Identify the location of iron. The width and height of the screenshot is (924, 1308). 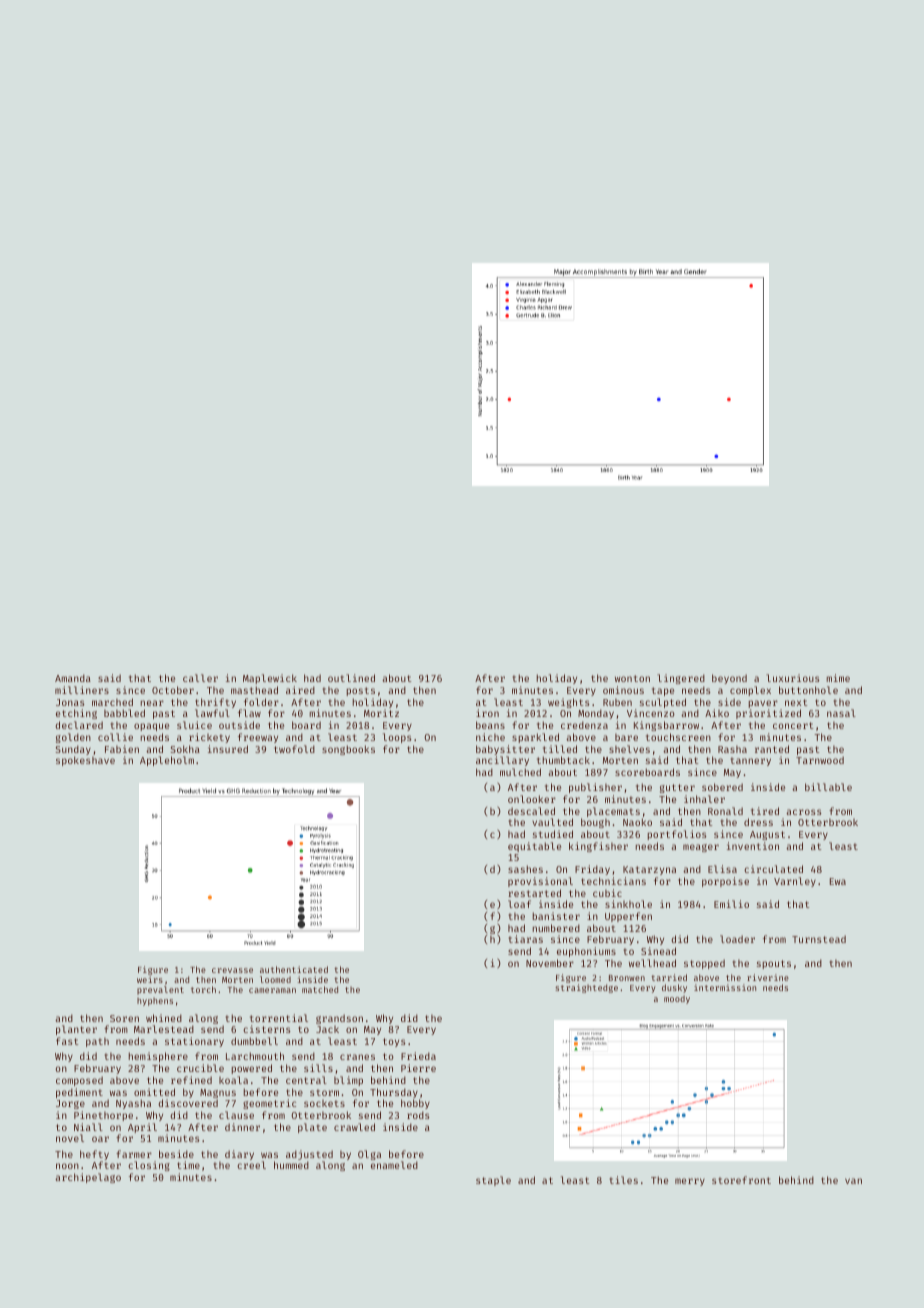
(487, 713).
